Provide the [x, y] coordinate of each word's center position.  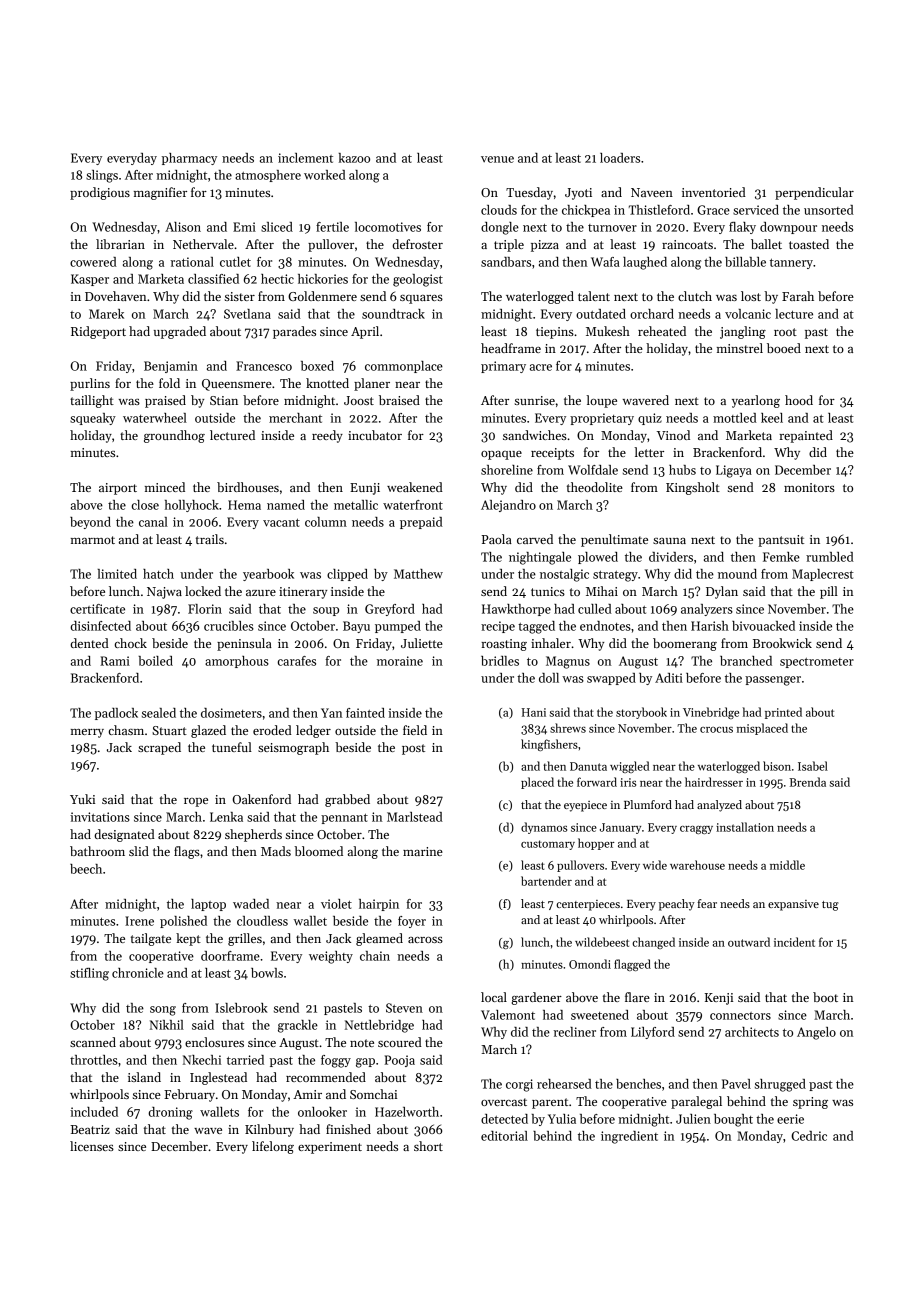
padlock [116, 714]
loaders [620, 158]
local [494, 997]
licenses [92, 1146]
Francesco [264, 366]
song [163, 1011]
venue [497, 159]
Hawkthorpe [516, 610]
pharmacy [189, 159]
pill [829, 592]
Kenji [719, 999]
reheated [662, 331]
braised [399, 400]
